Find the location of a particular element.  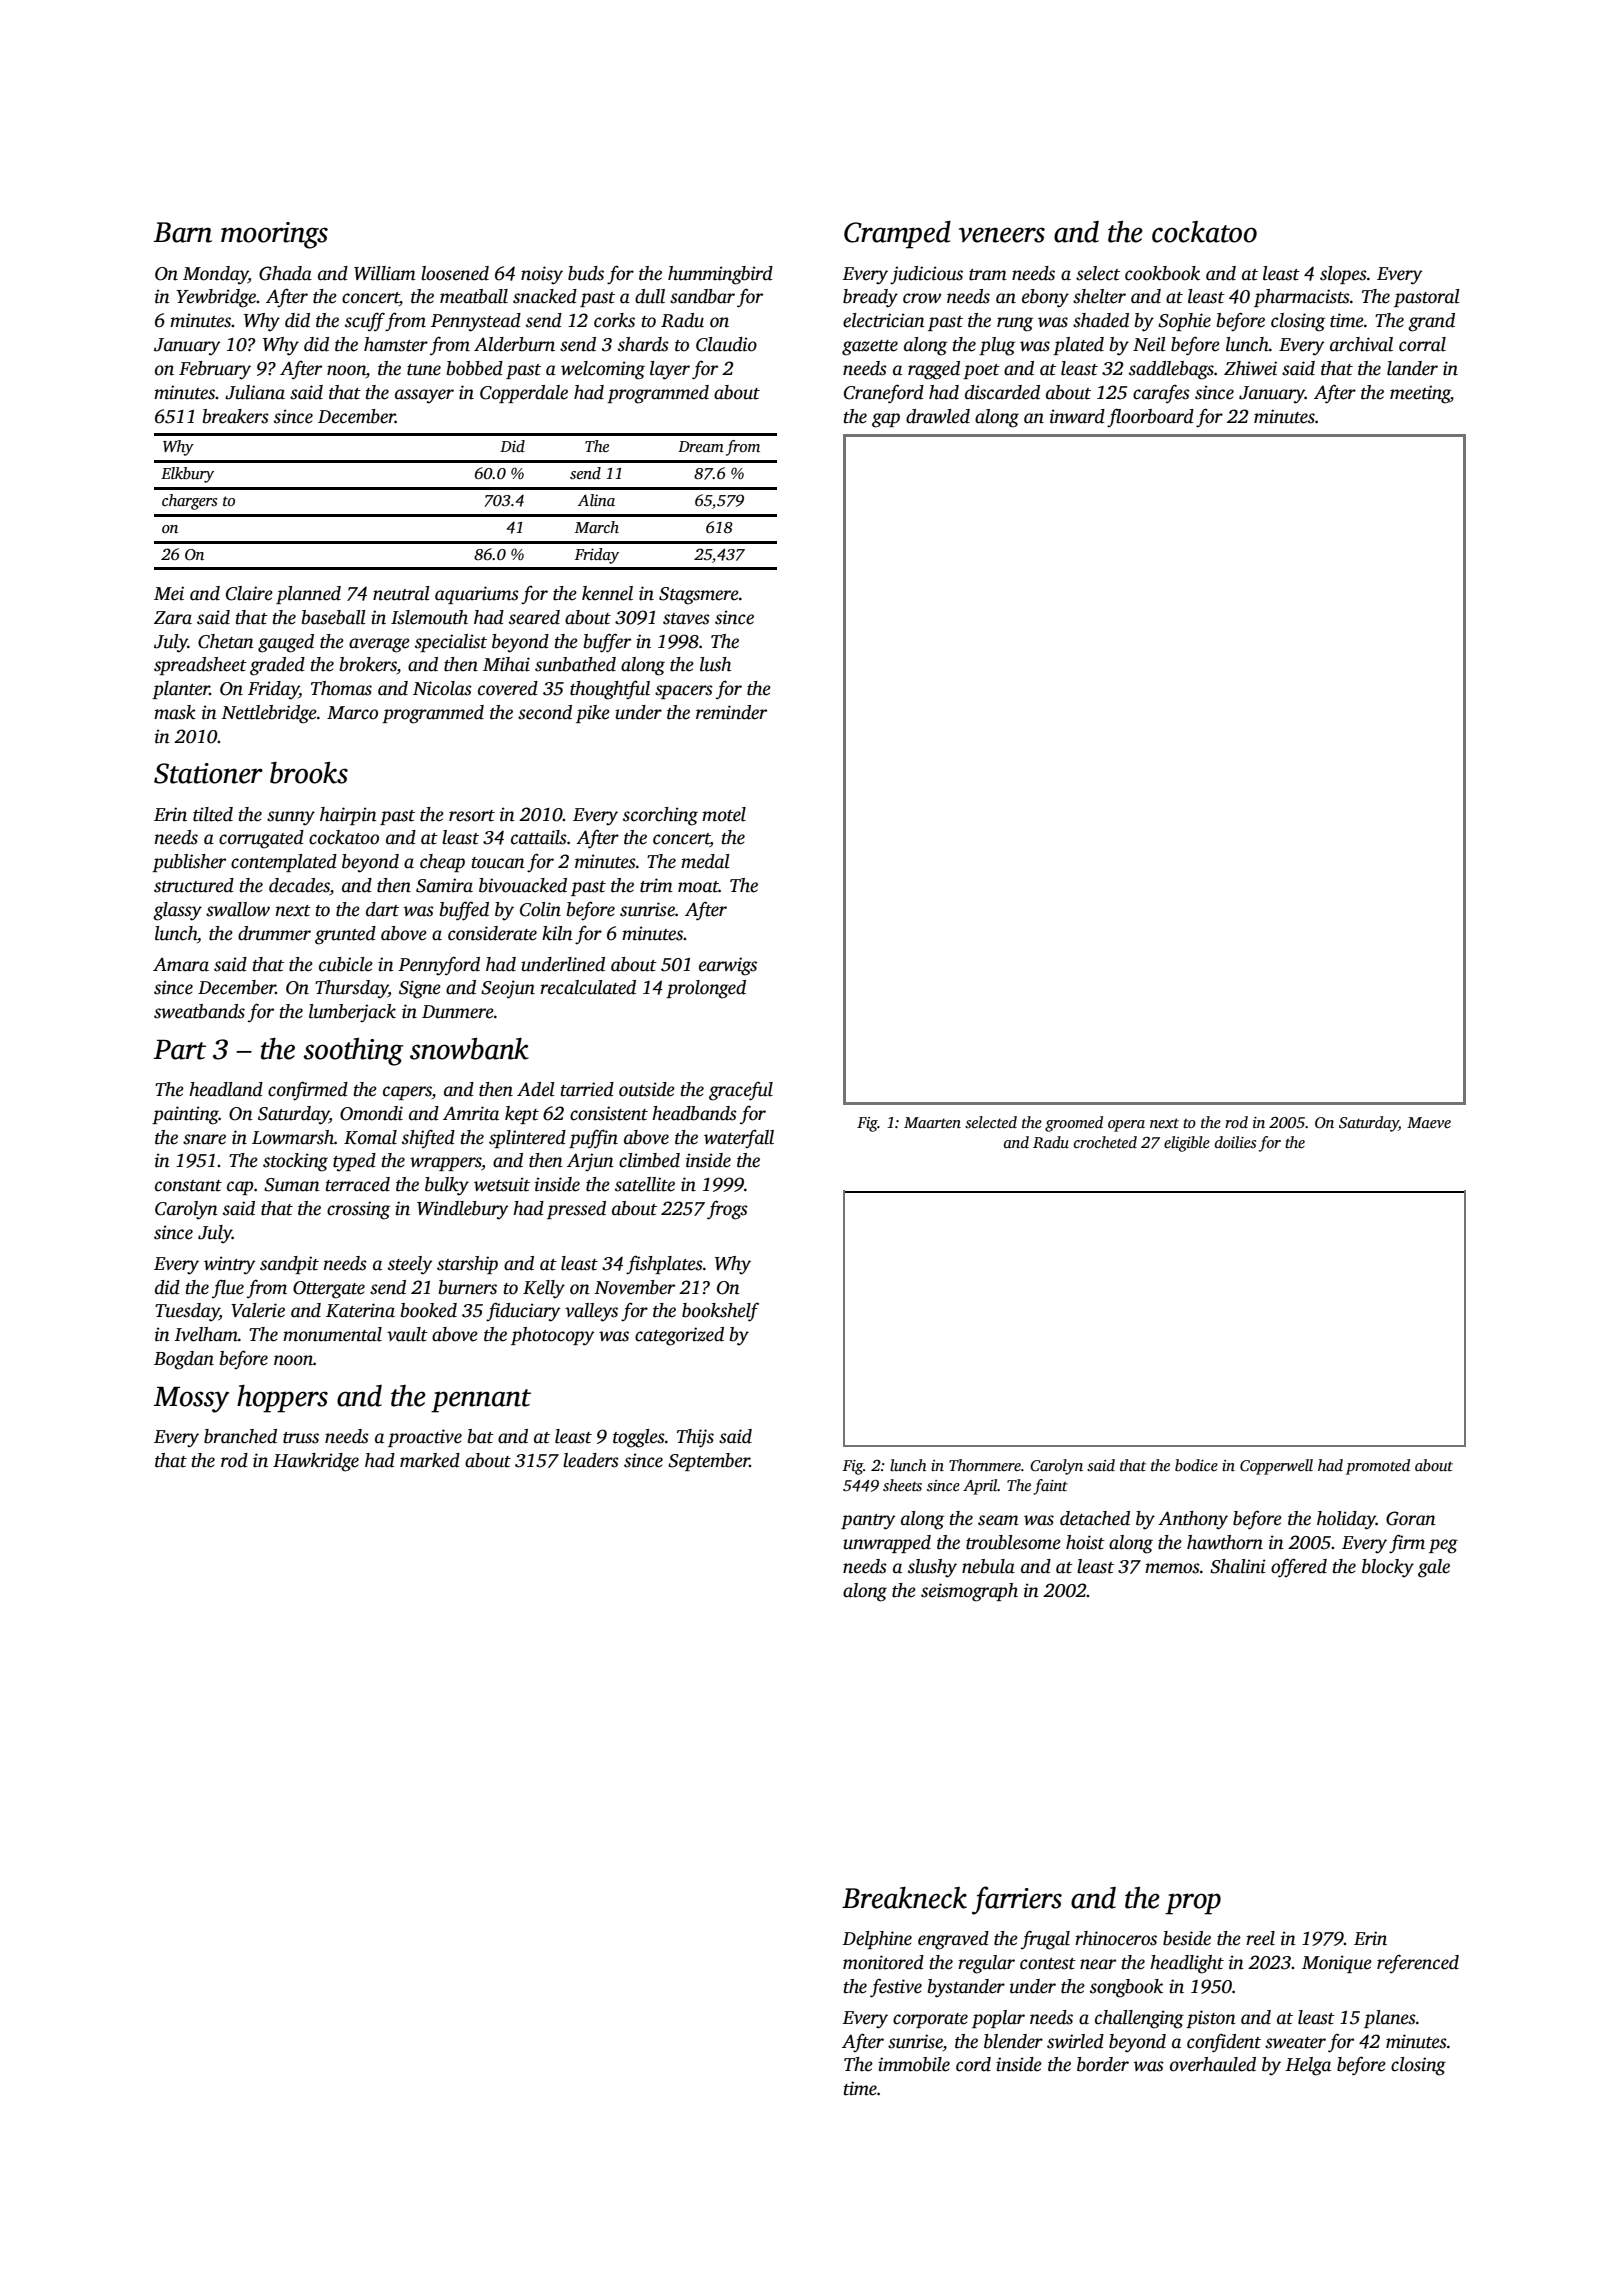

Maeve is located at coordinates (1429, 1122).
